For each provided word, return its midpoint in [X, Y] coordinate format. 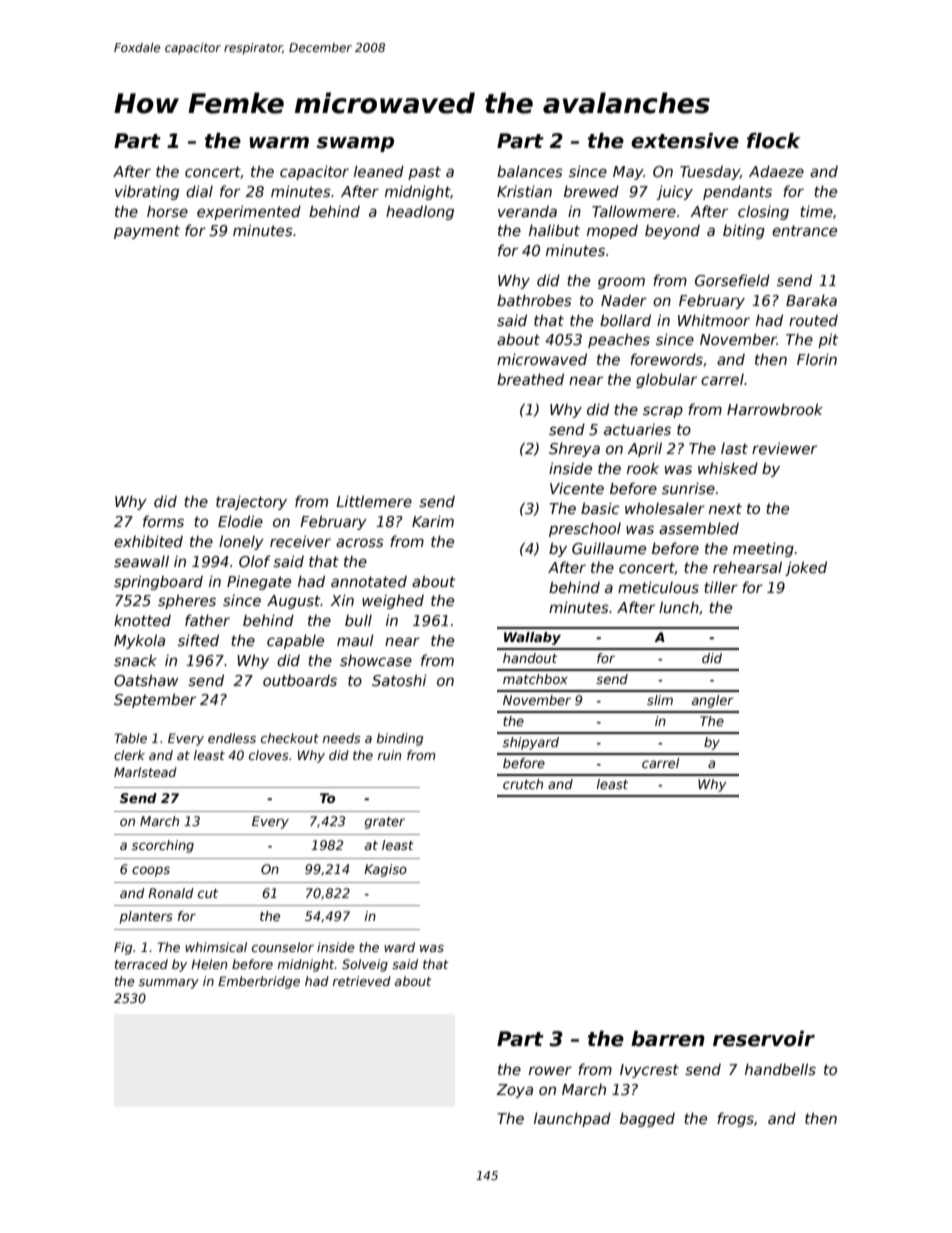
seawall [141, 561]
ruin [390, 755]
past [424, 173]
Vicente [577, 488]
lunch [679, 607]
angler [713, 701]
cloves [269, 755]
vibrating [147, 192]
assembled [699, 528]
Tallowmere [634, 211]
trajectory [251, 502]
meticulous [658, 587]
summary [169, 984]
